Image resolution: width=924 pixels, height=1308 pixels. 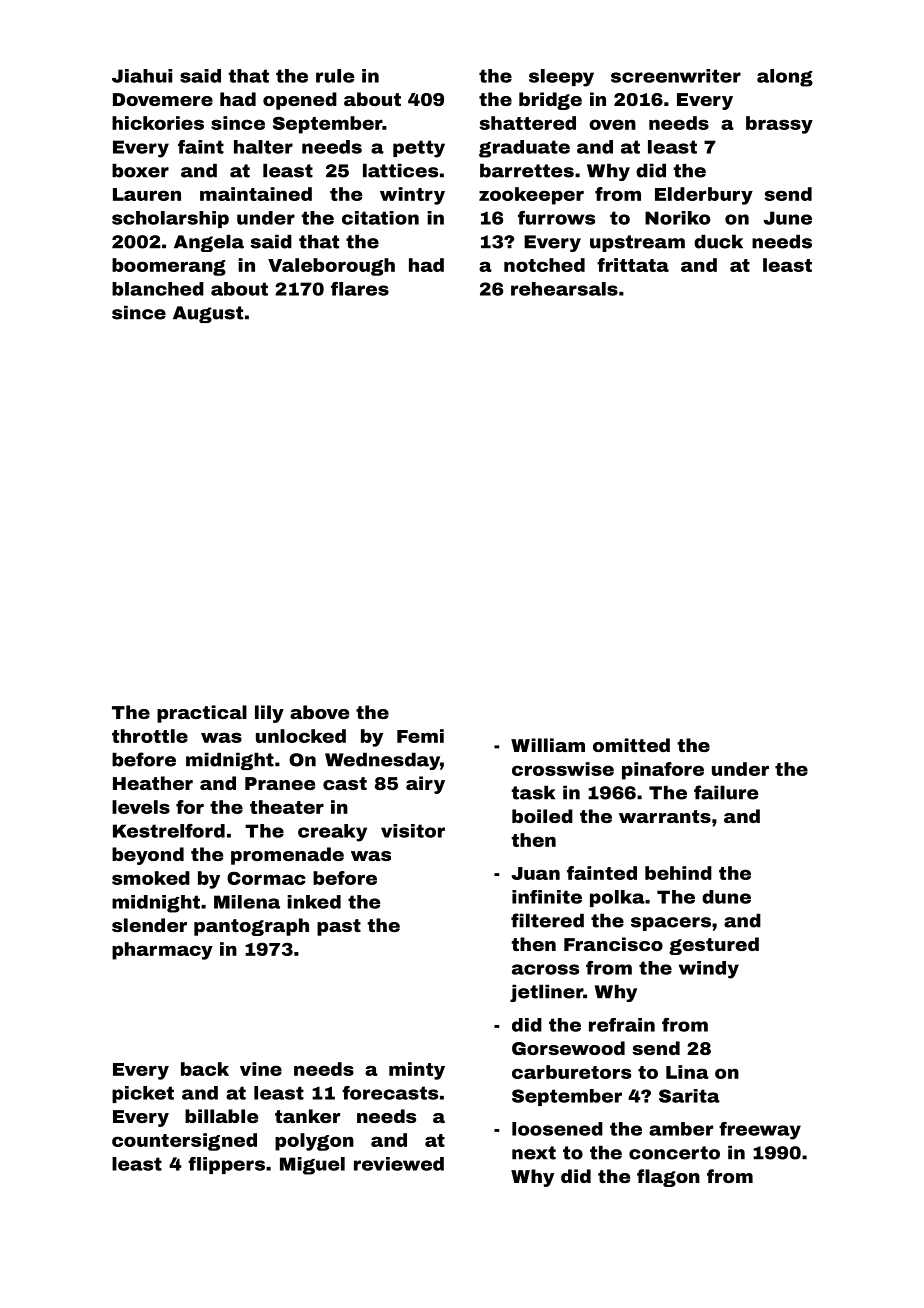 What do you see at coordinates (141, 807) in the document?
I see `levels` at bounding box center [141, 807].
